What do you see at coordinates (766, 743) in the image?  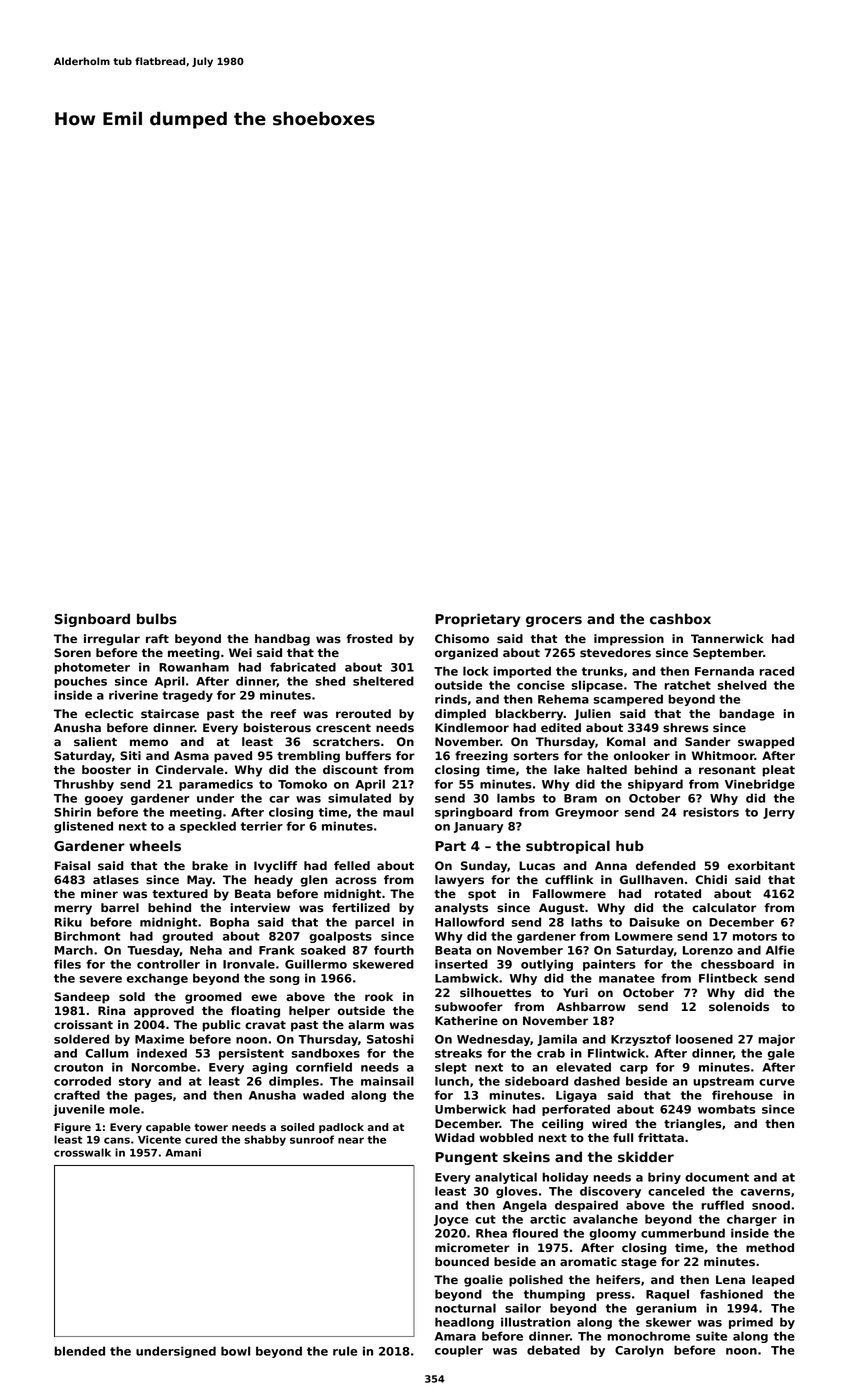 I see `swapped` at bounding box center [766, 743].
